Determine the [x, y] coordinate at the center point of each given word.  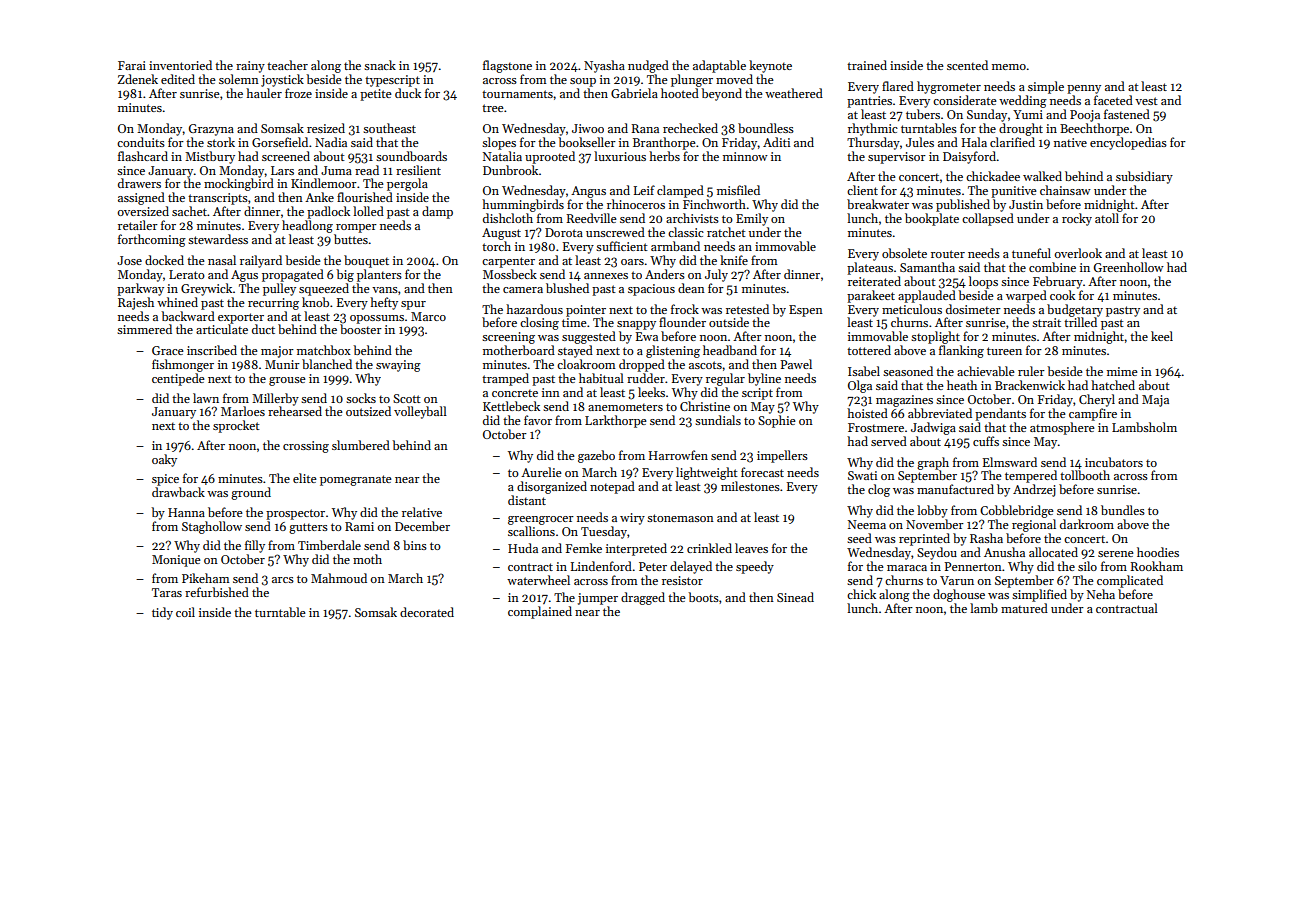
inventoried [180, 65]
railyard [261, 261]
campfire [1093, 414]
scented [967, 65]
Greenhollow [1129, 267]
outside [729, 322]
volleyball [420, 412]
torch [496, 246]
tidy [162, 613]
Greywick [206, 289]
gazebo [596, 456]
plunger [692, 80]
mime [1122, 371]
